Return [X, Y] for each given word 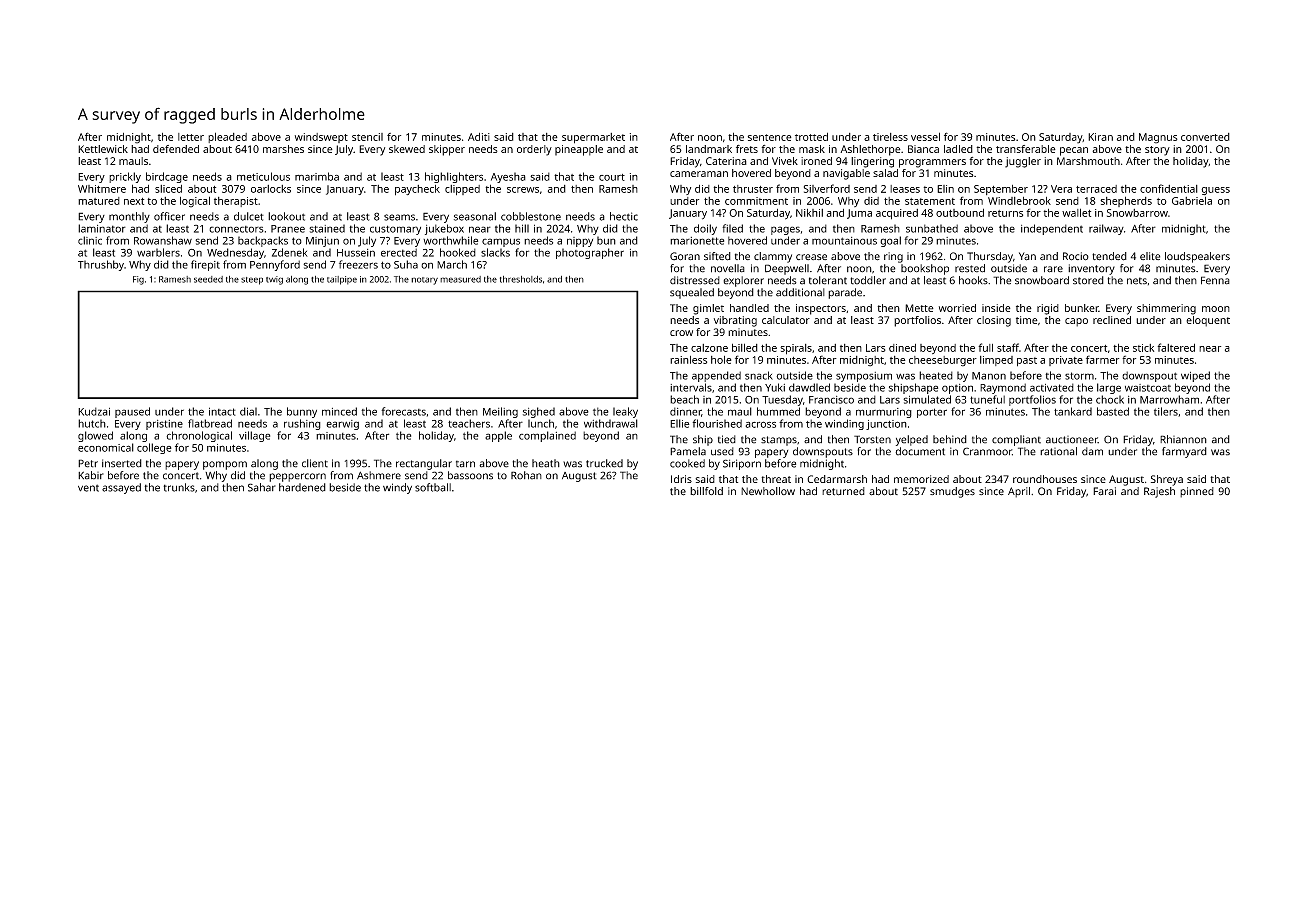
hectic [624, 216]
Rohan [526, 475]
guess [1215, 191]
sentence [770, 137]
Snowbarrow [1137, 213]
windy [397, 488]
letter [191, 137]
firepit [205, 265]
